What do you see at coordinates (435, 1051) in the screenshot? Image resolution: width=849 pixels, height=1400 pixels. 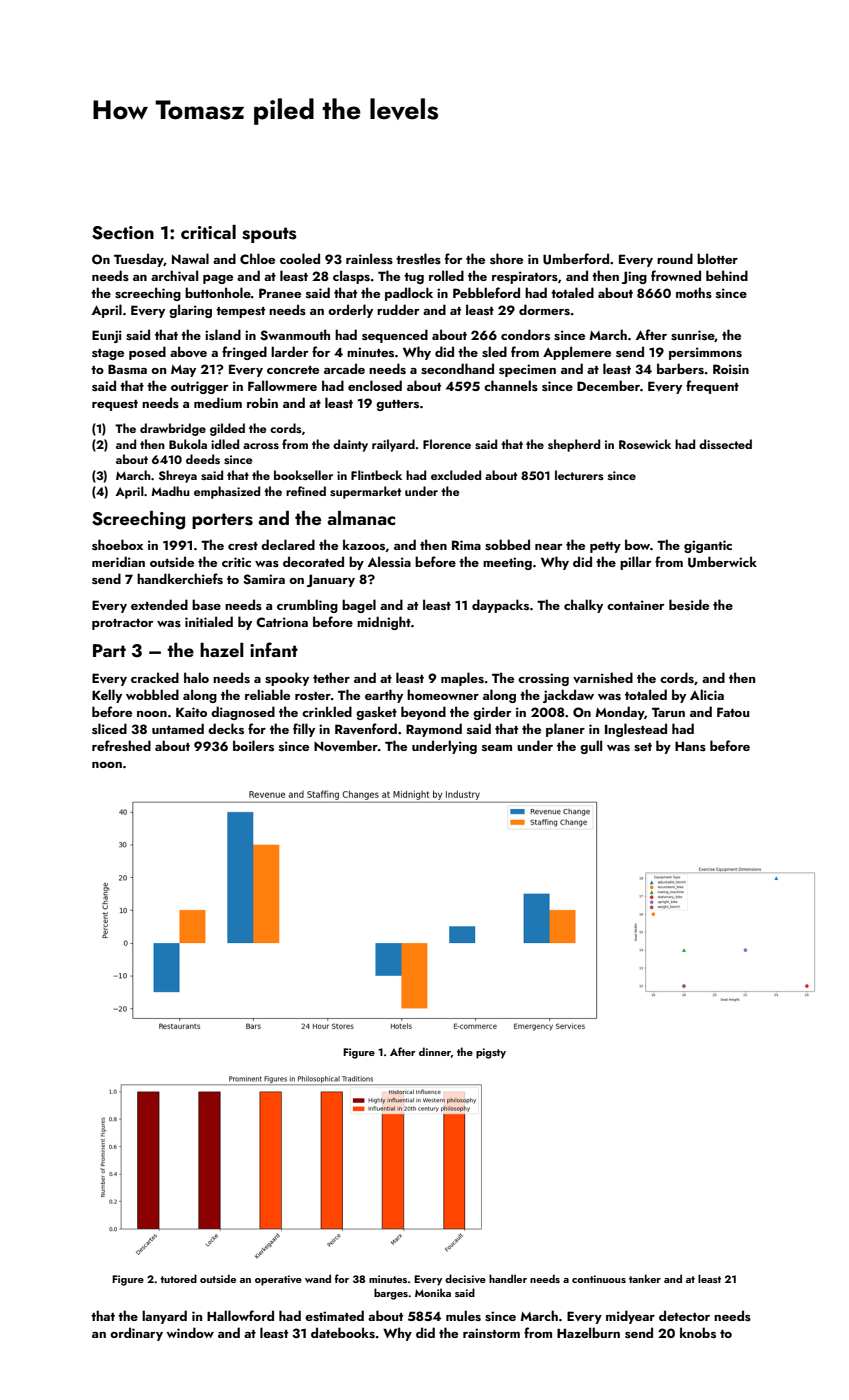 I see `dinner` at bounding box center [435, 1051].
